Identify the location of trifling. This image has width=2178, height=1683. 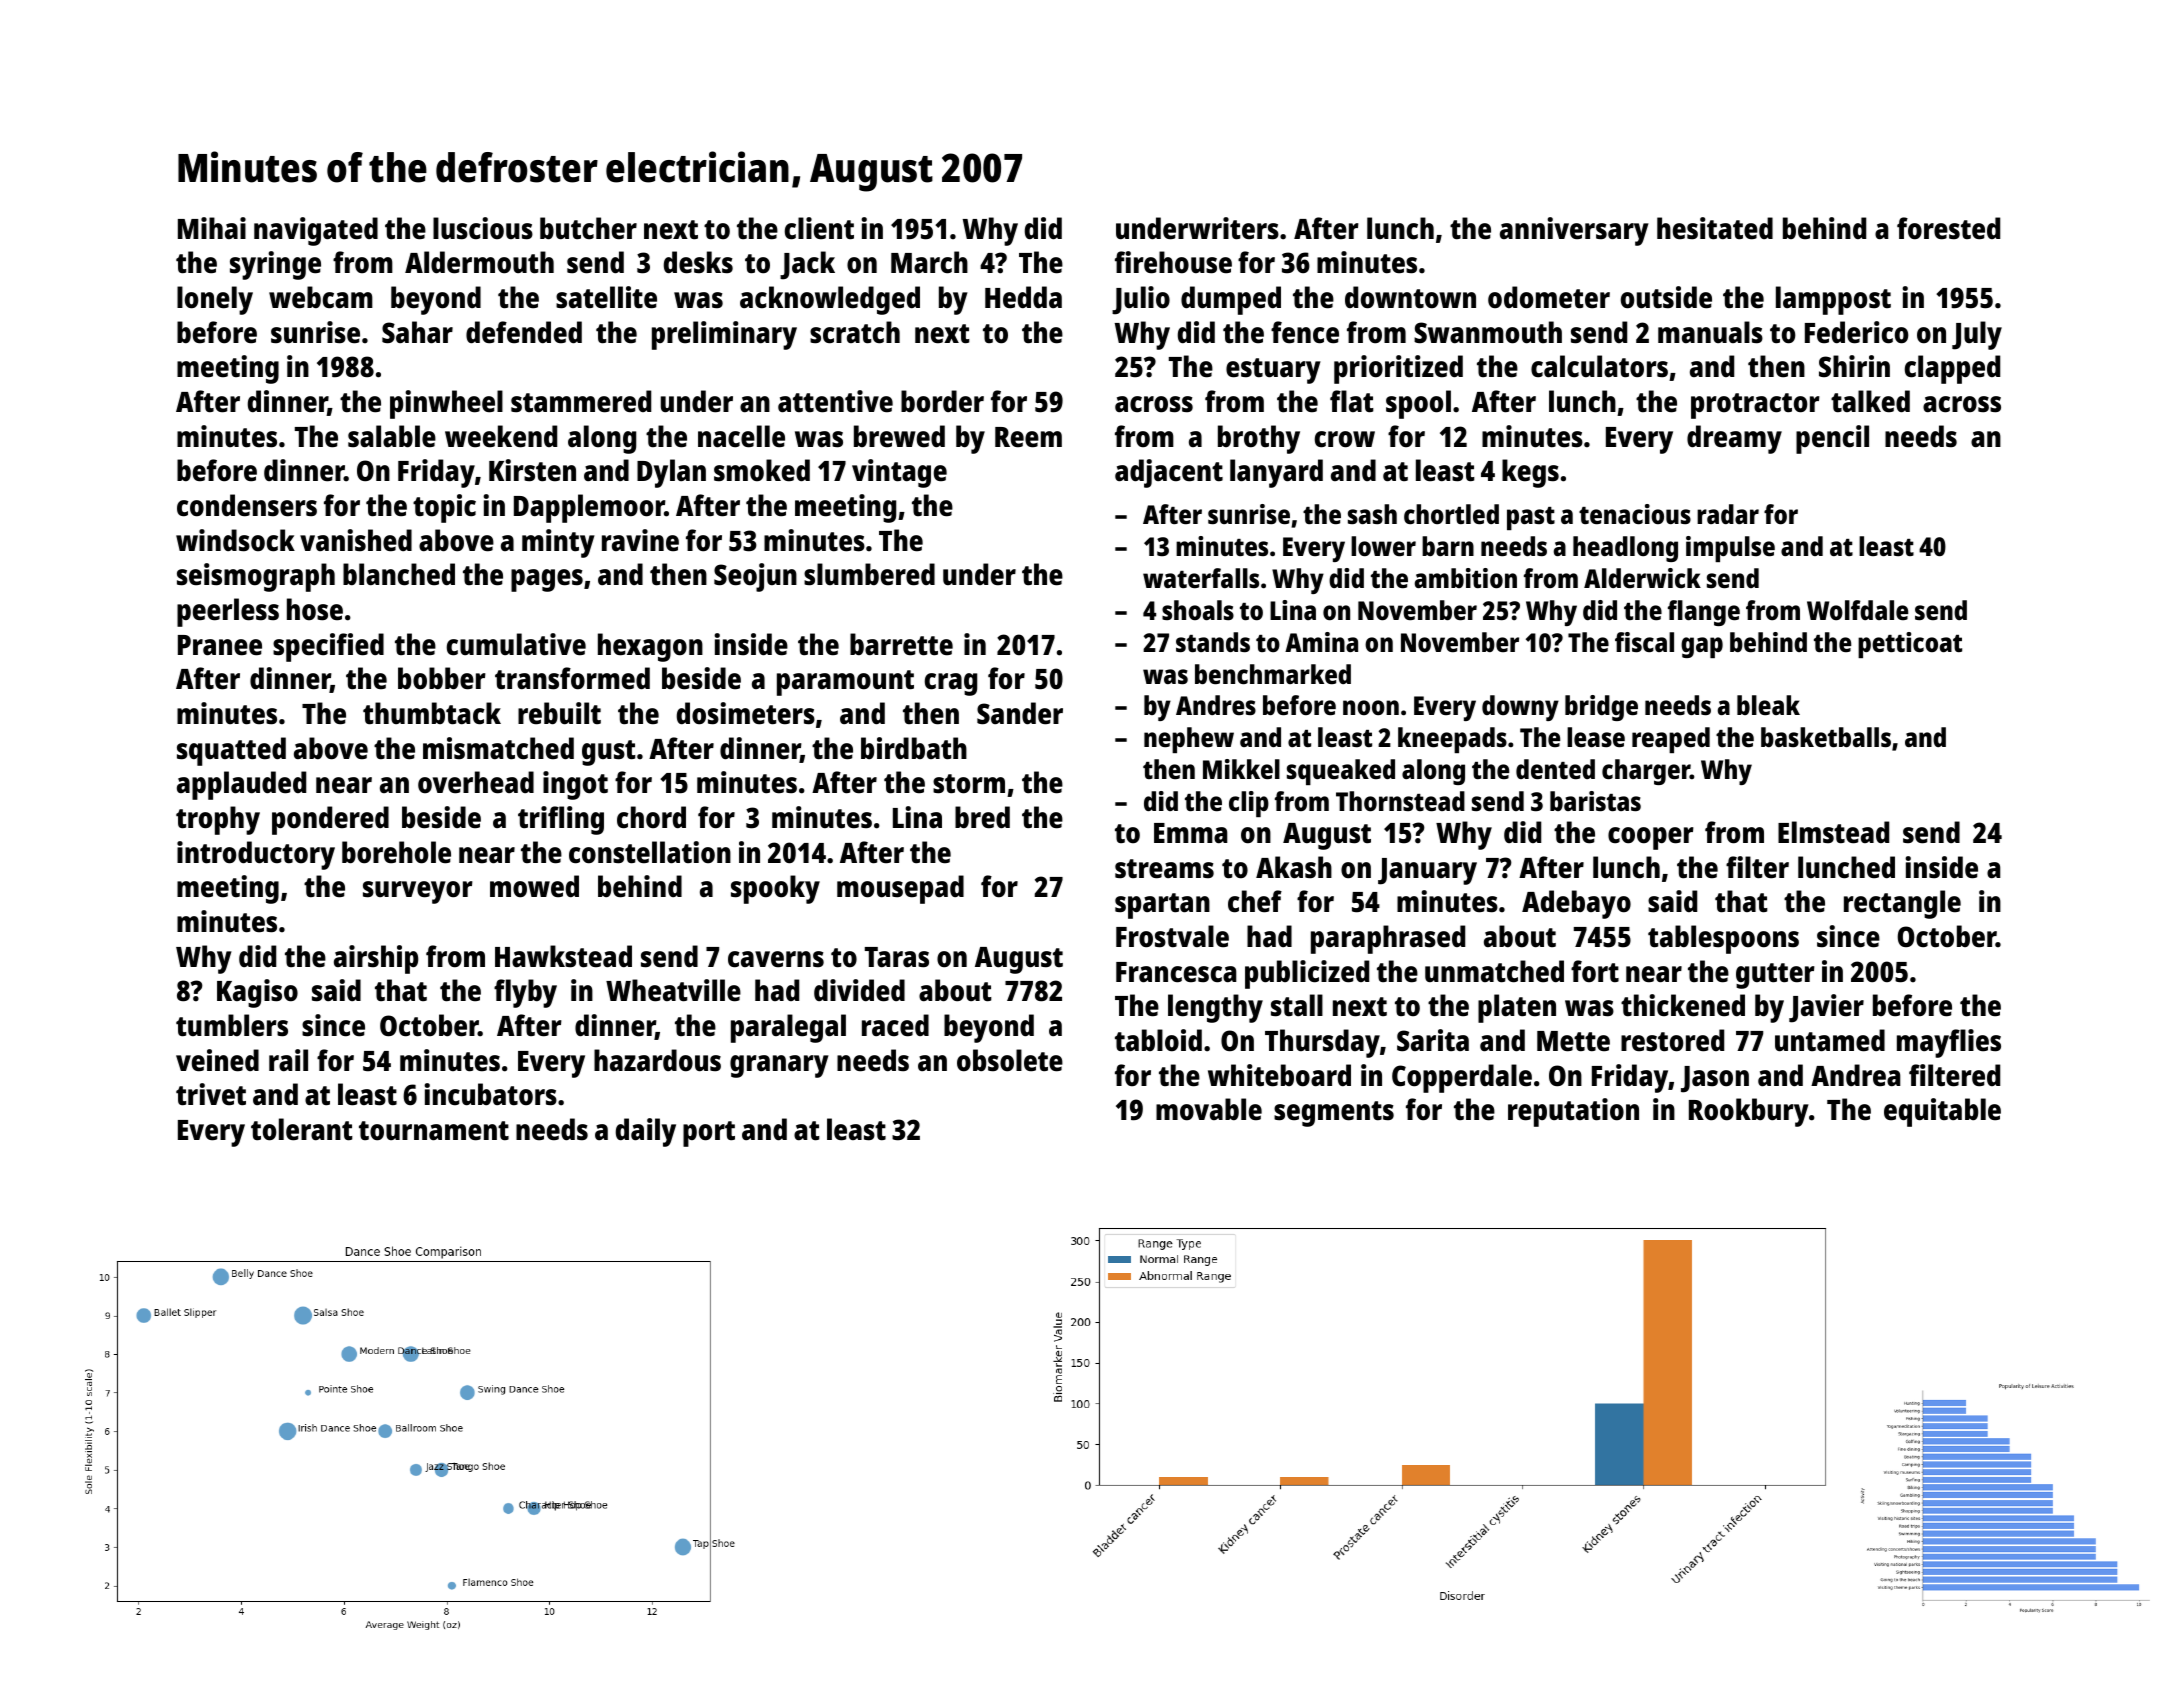
(561, 820).
